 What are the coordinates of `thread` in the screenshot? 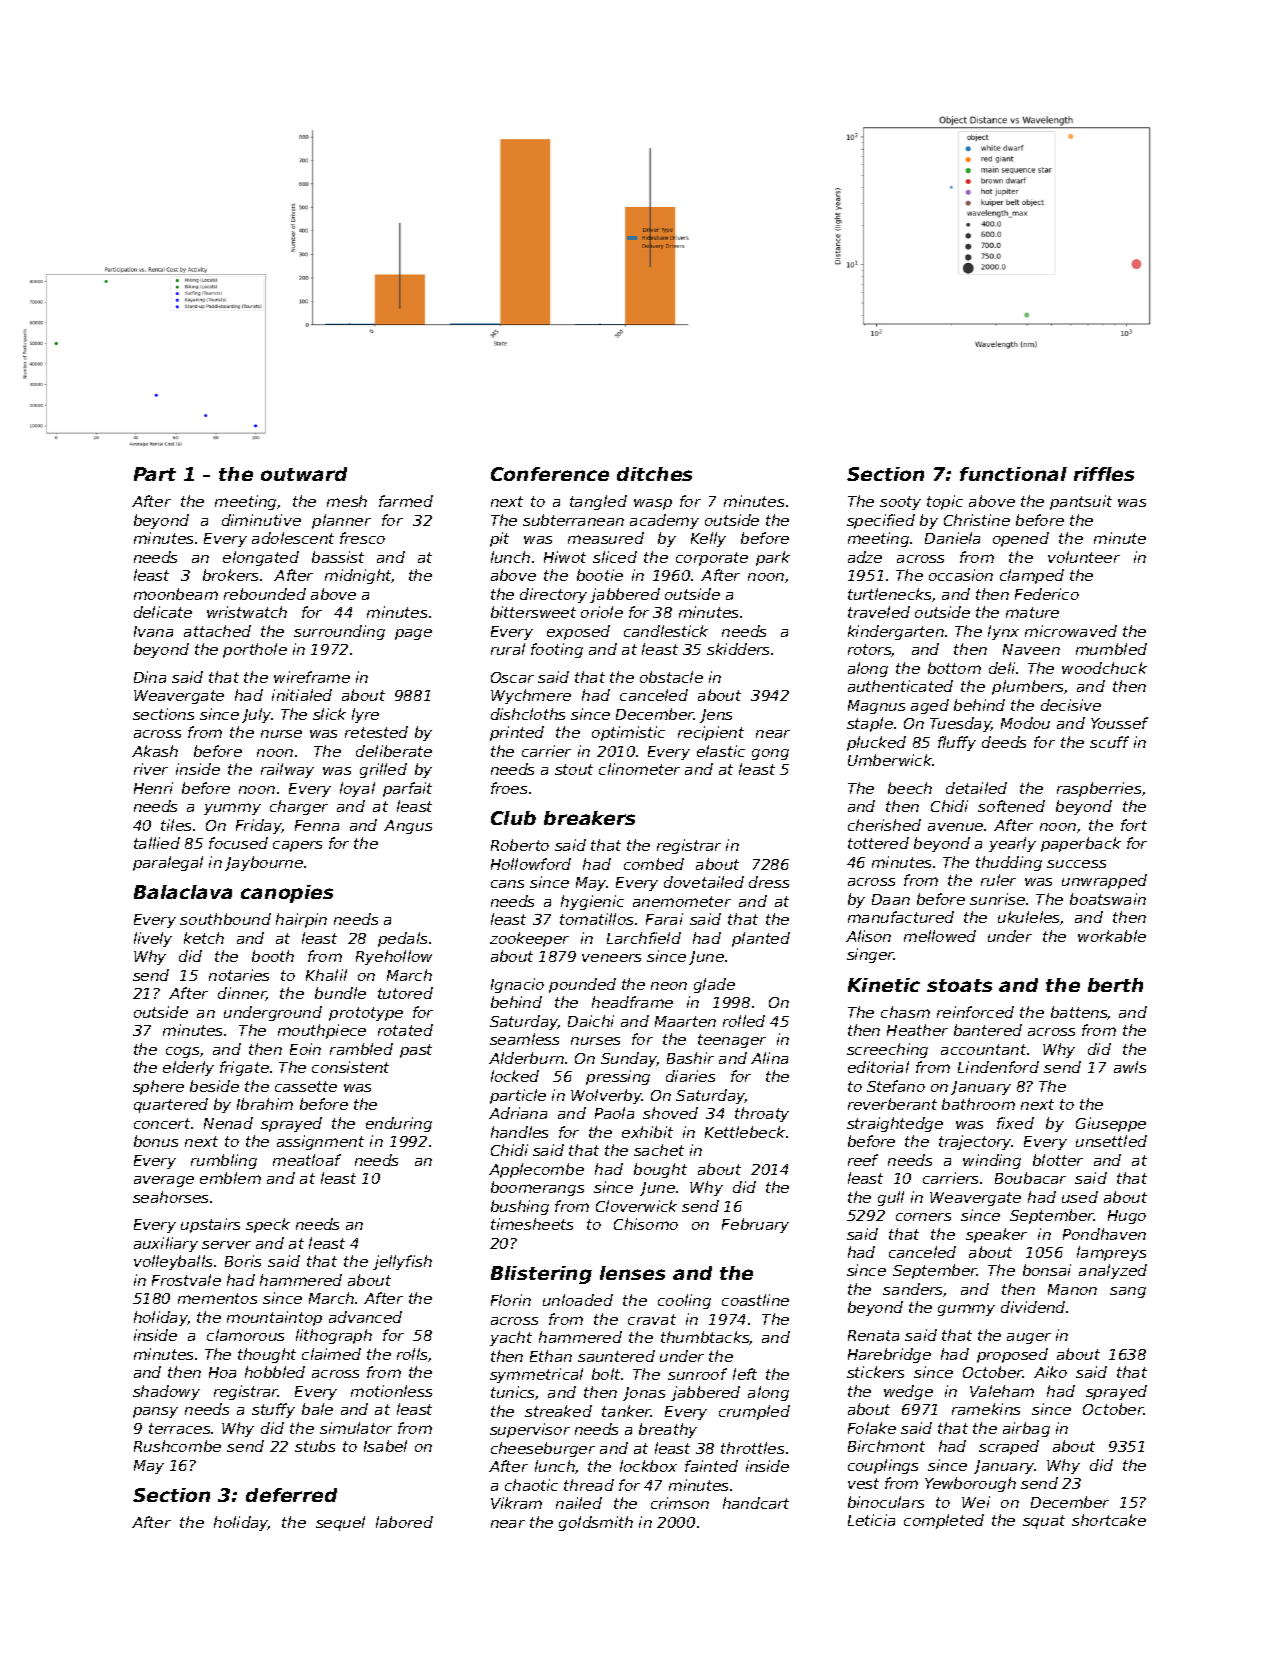 It's located at (589, 1485).
